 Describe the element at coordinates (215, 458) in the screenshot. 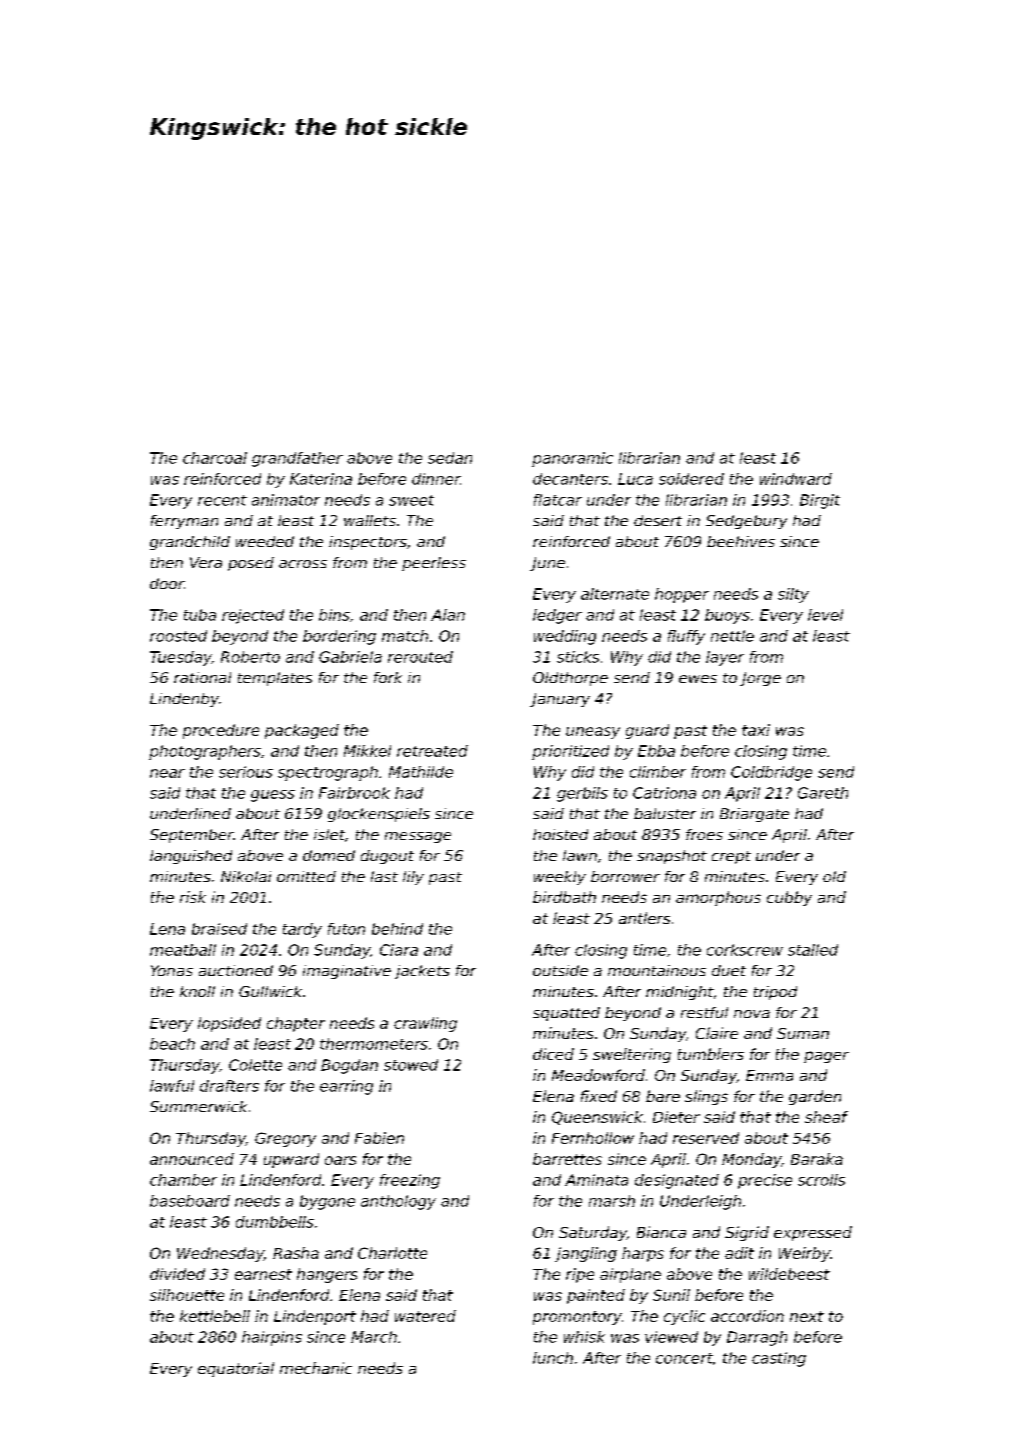

I see `charcoal` at that location.
